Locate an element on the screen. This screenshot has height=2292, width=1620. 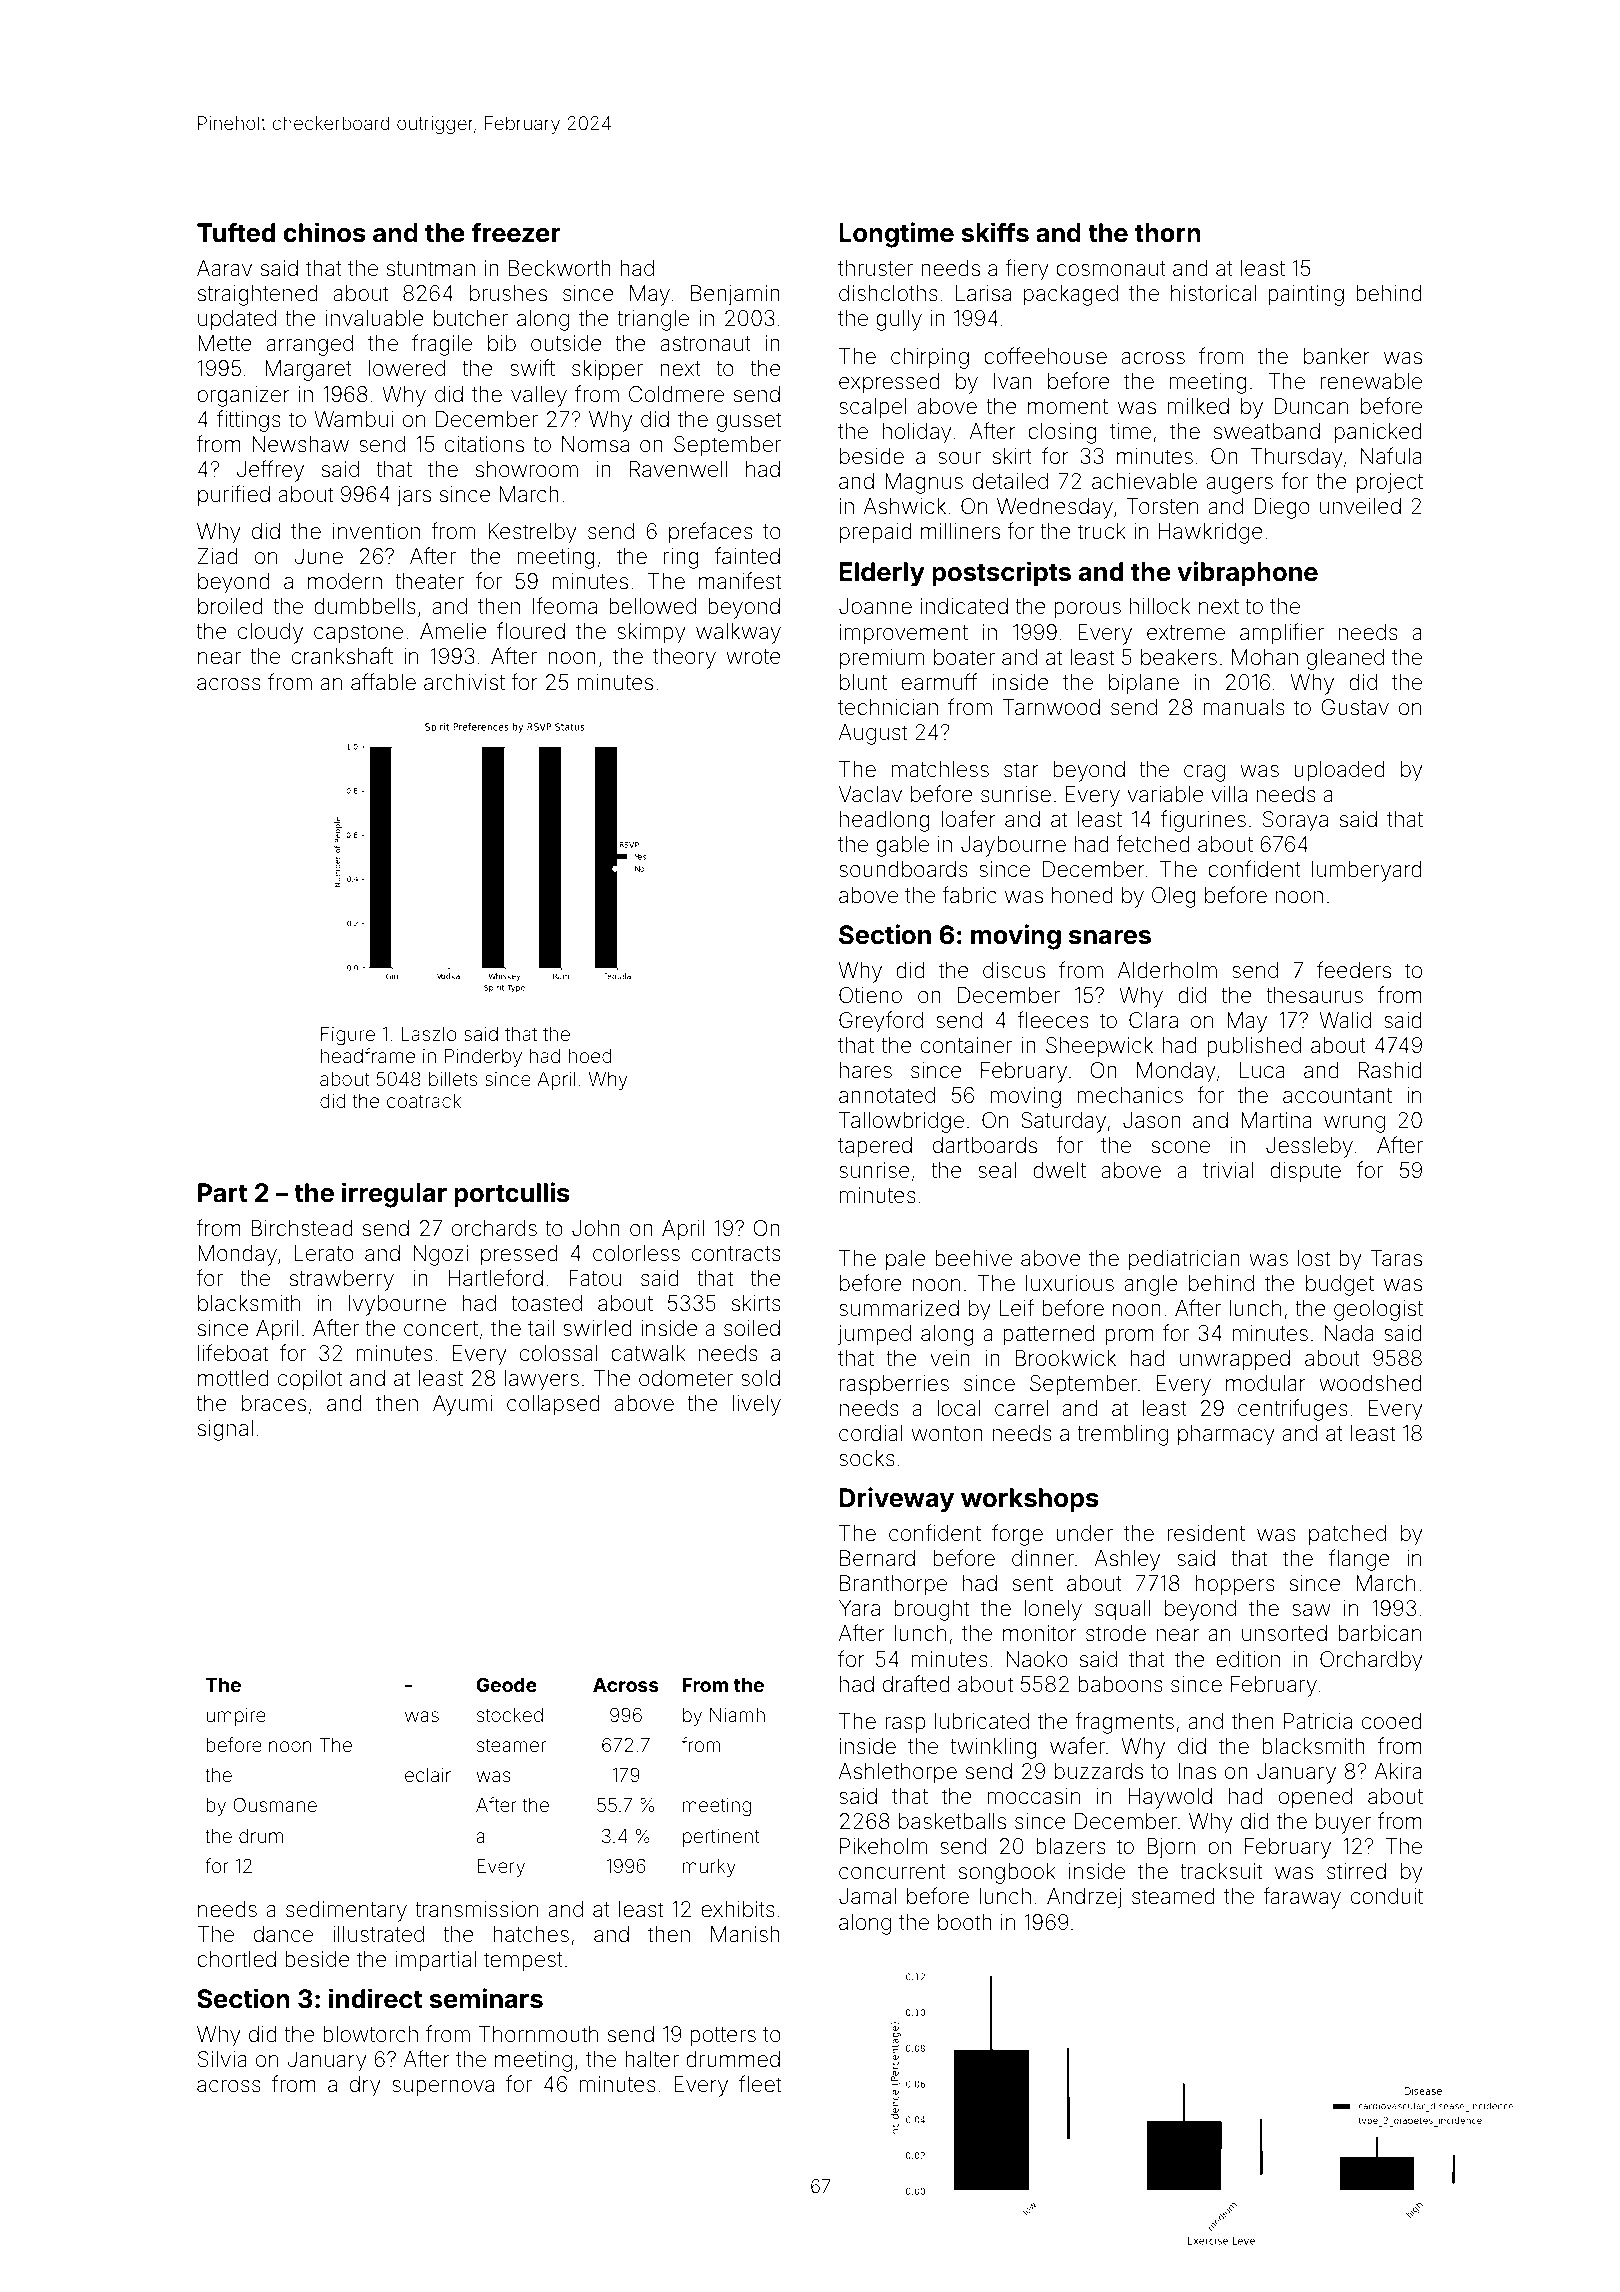
painting is located at coordinates (1306, 295).
